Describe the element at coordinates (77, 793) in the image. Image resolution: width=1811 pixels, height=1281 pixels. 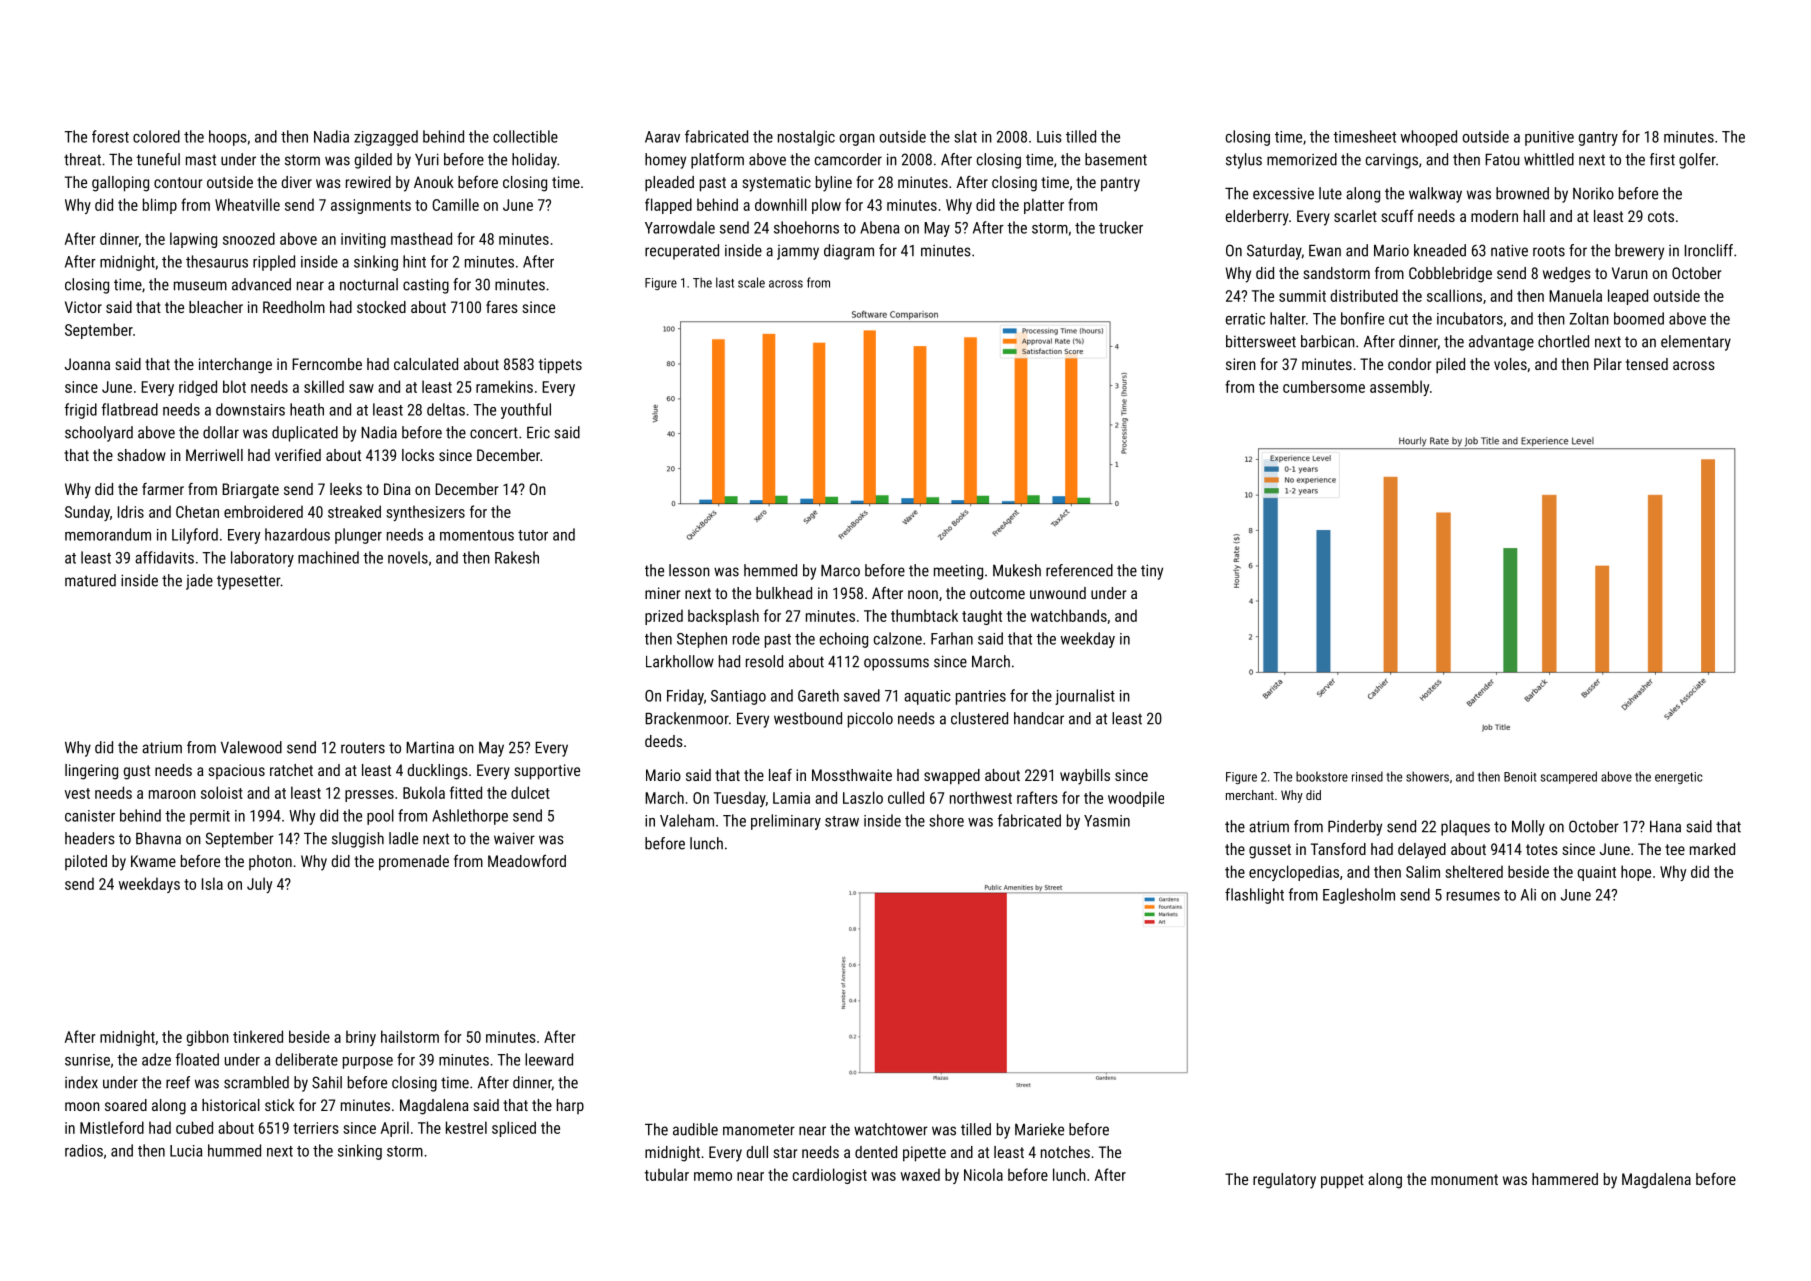
I see `vest` at that location.
